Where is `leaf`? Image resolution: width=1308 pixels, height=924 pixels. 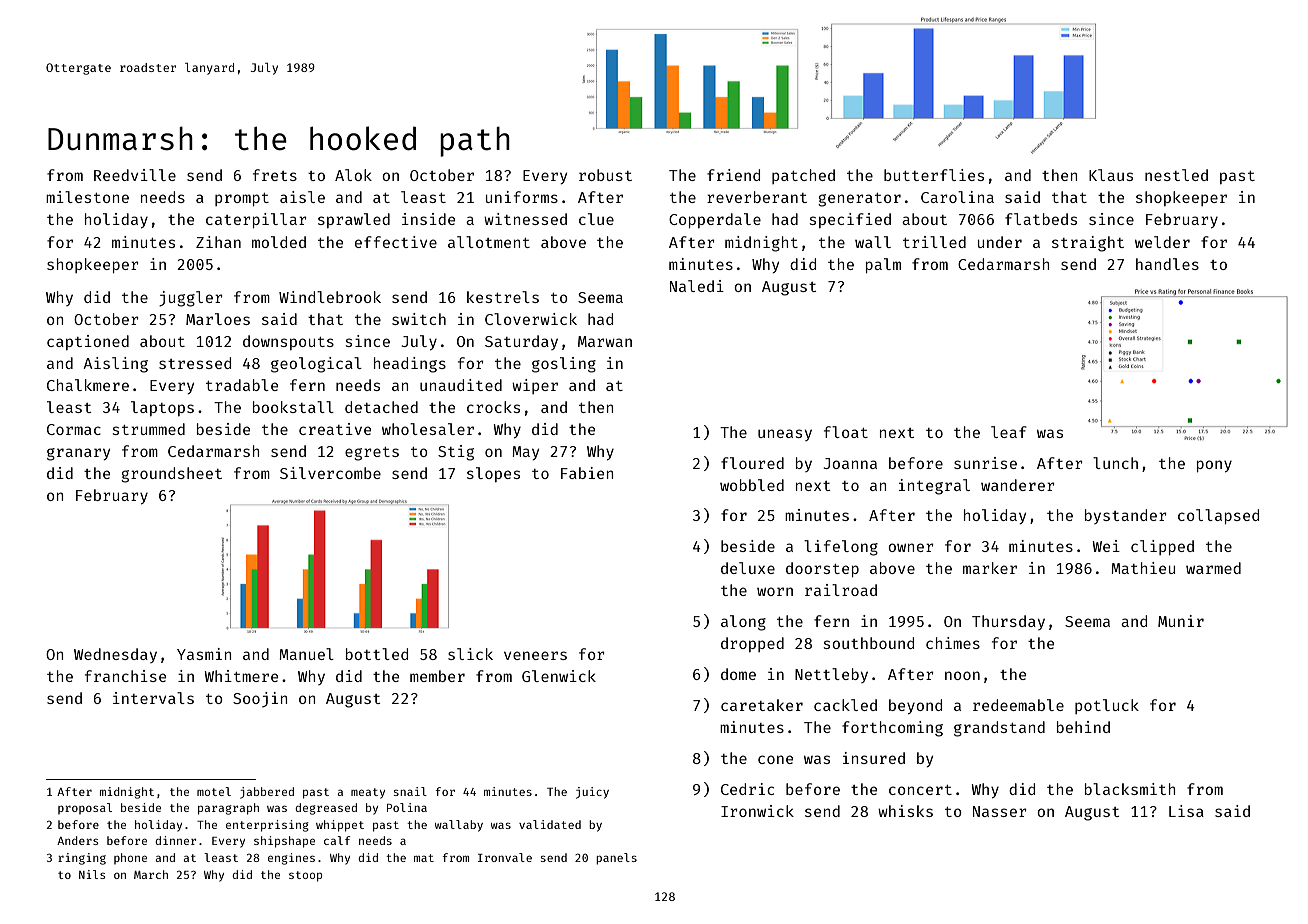 leaf is located at coordinates (1009, 432).
